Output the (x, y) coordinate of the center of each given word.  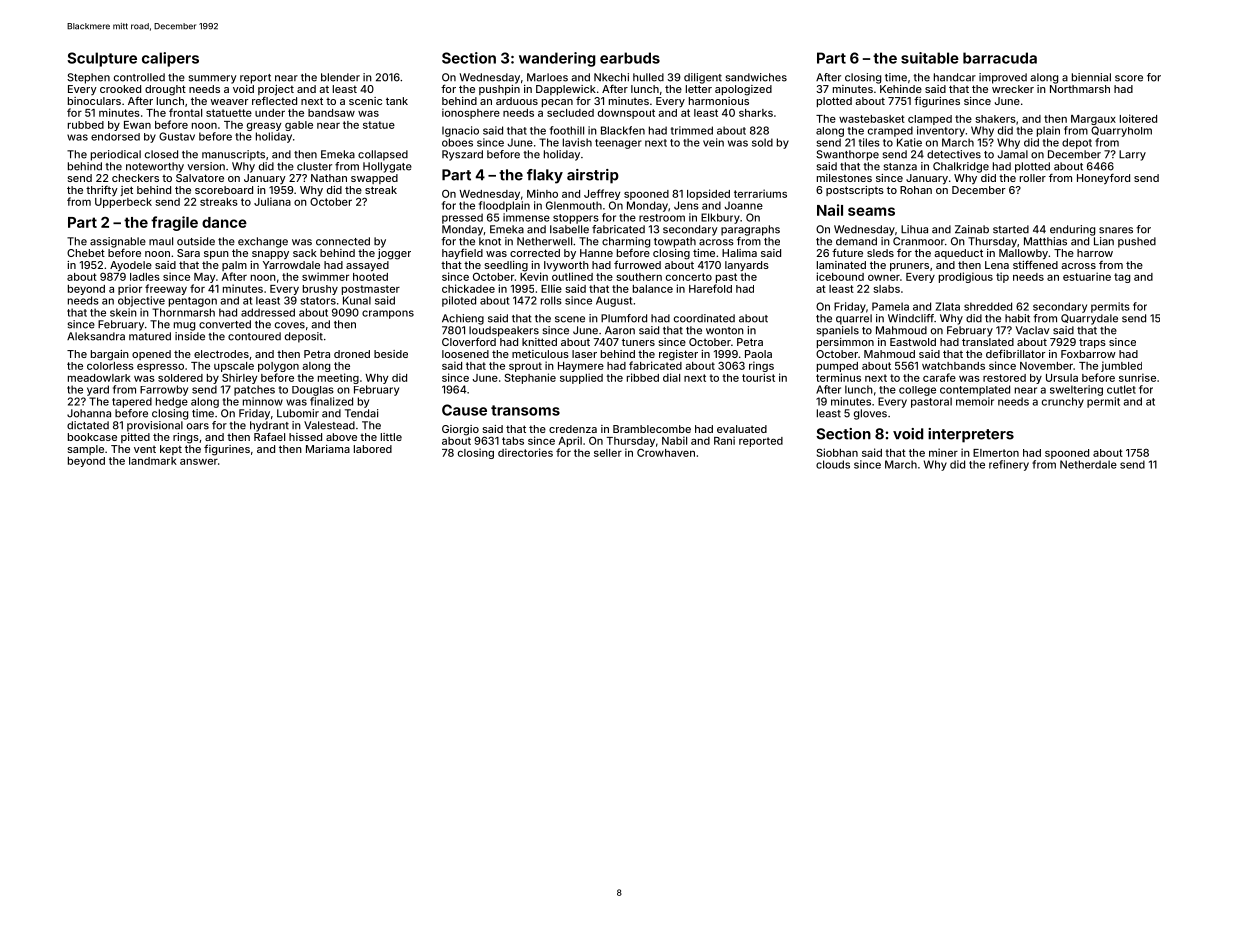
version (206, 166)
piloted (459, 301)
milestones (844, 178)
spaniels (838, 331)
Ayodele (131, 266)
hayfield (462, 253)
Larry (1132, 155)
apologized (743, 90)
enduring (1072, 230)
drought (165, 90)
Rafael (269, 436)
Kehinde (901, 89)
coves (290, 325)
